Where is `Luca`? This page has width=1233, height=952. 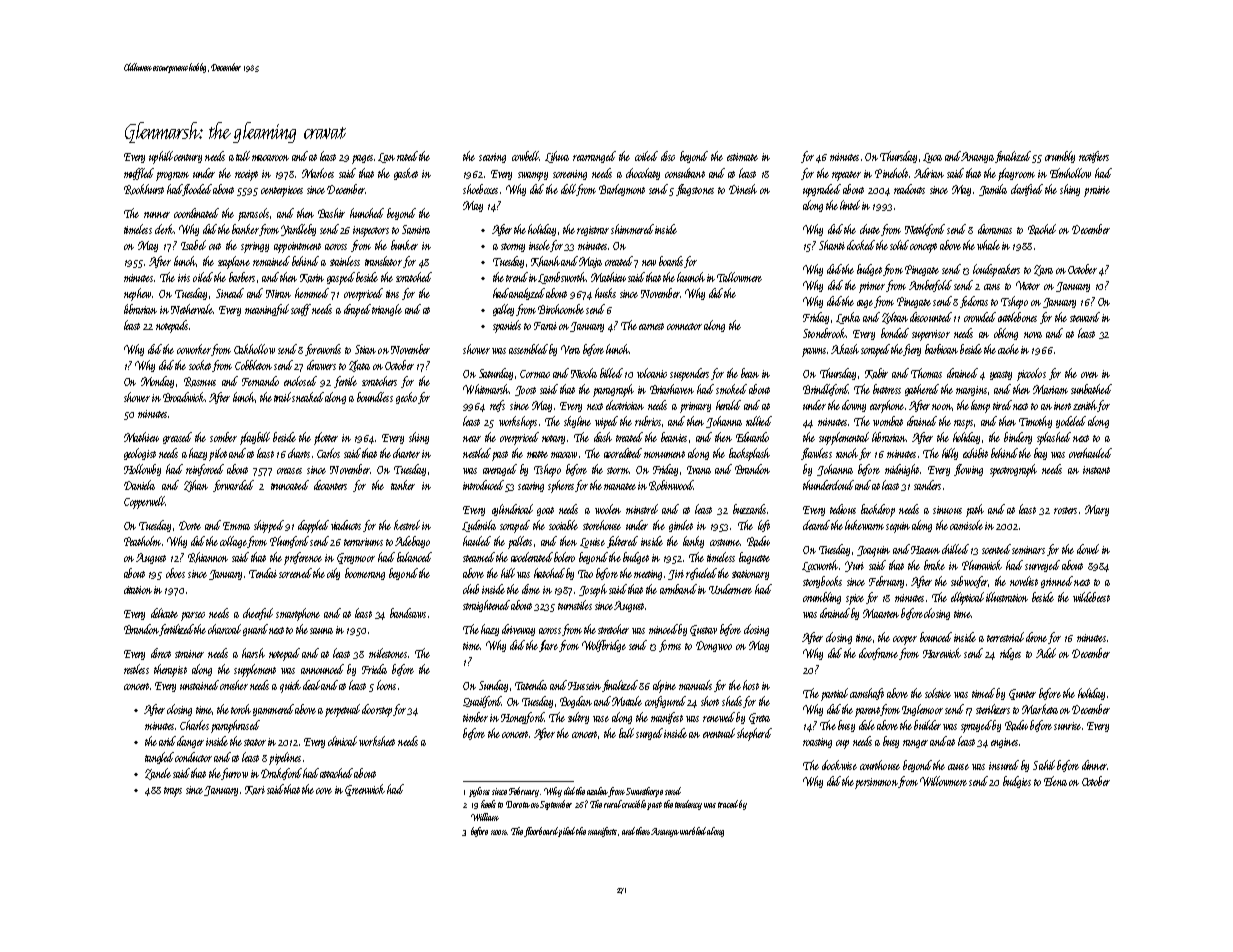 Luca is located at coordinates (932, 158).
